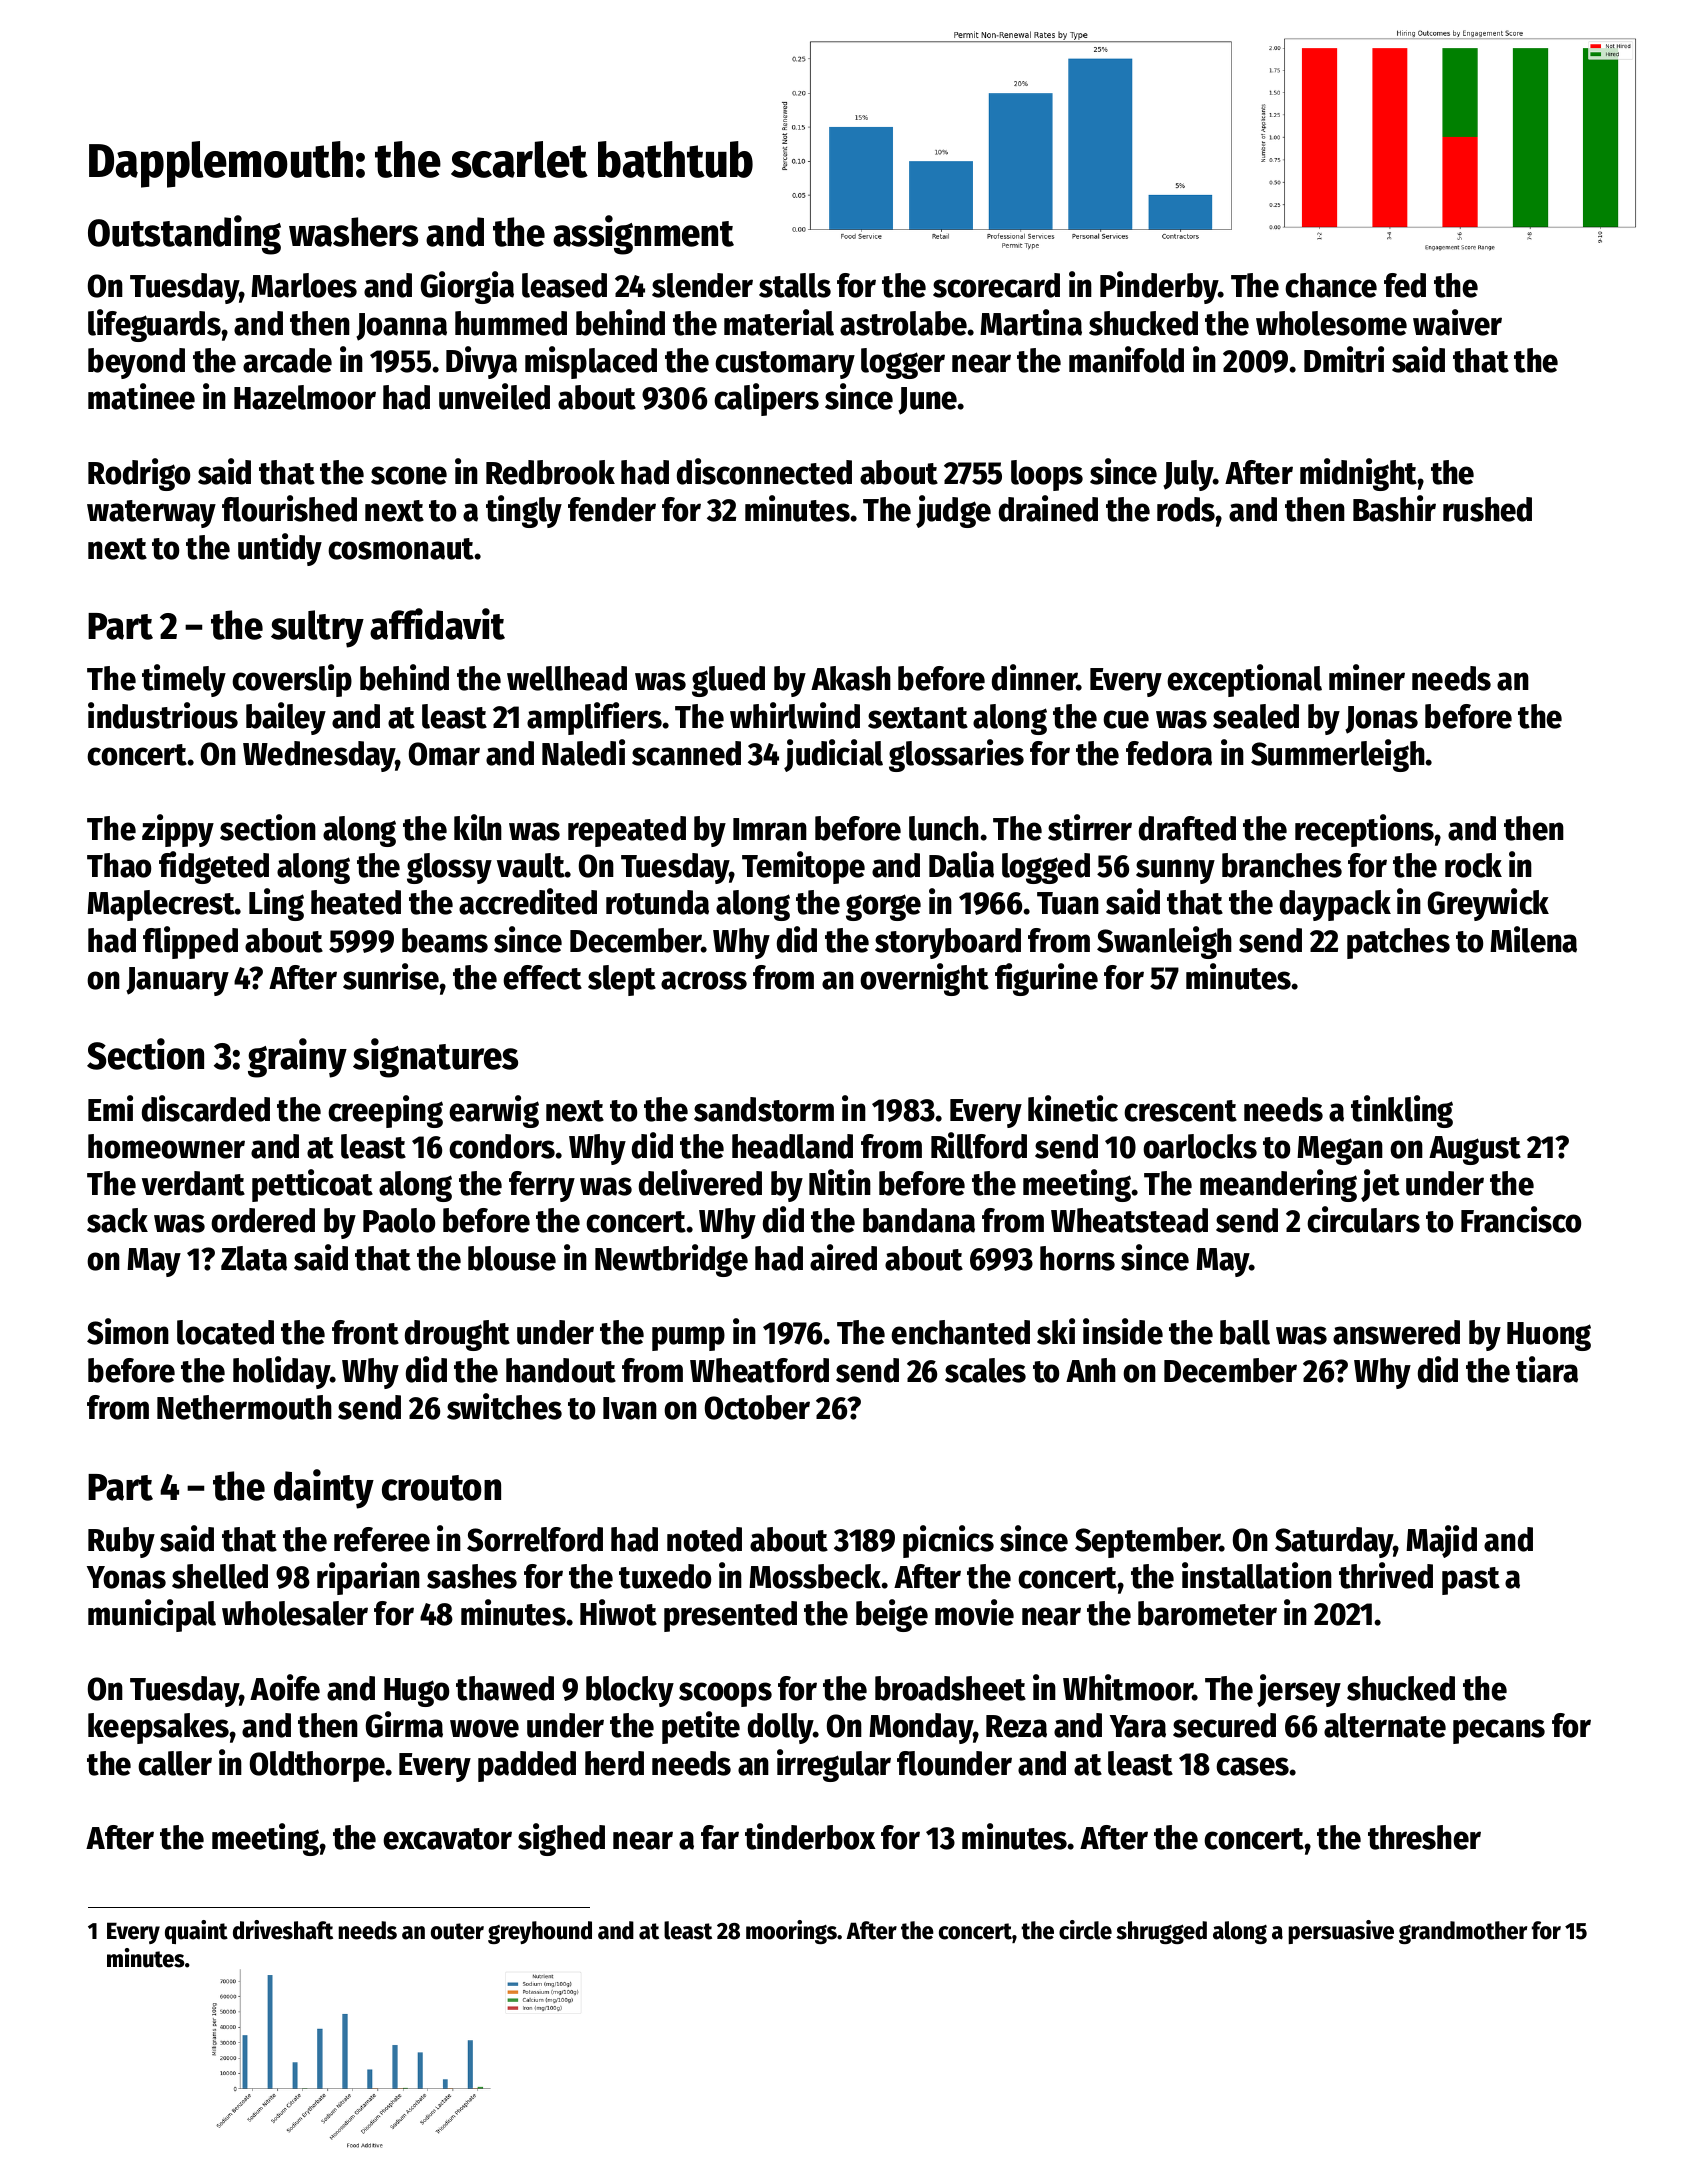  I want to click on kinetic, so click(1073, 1108).
